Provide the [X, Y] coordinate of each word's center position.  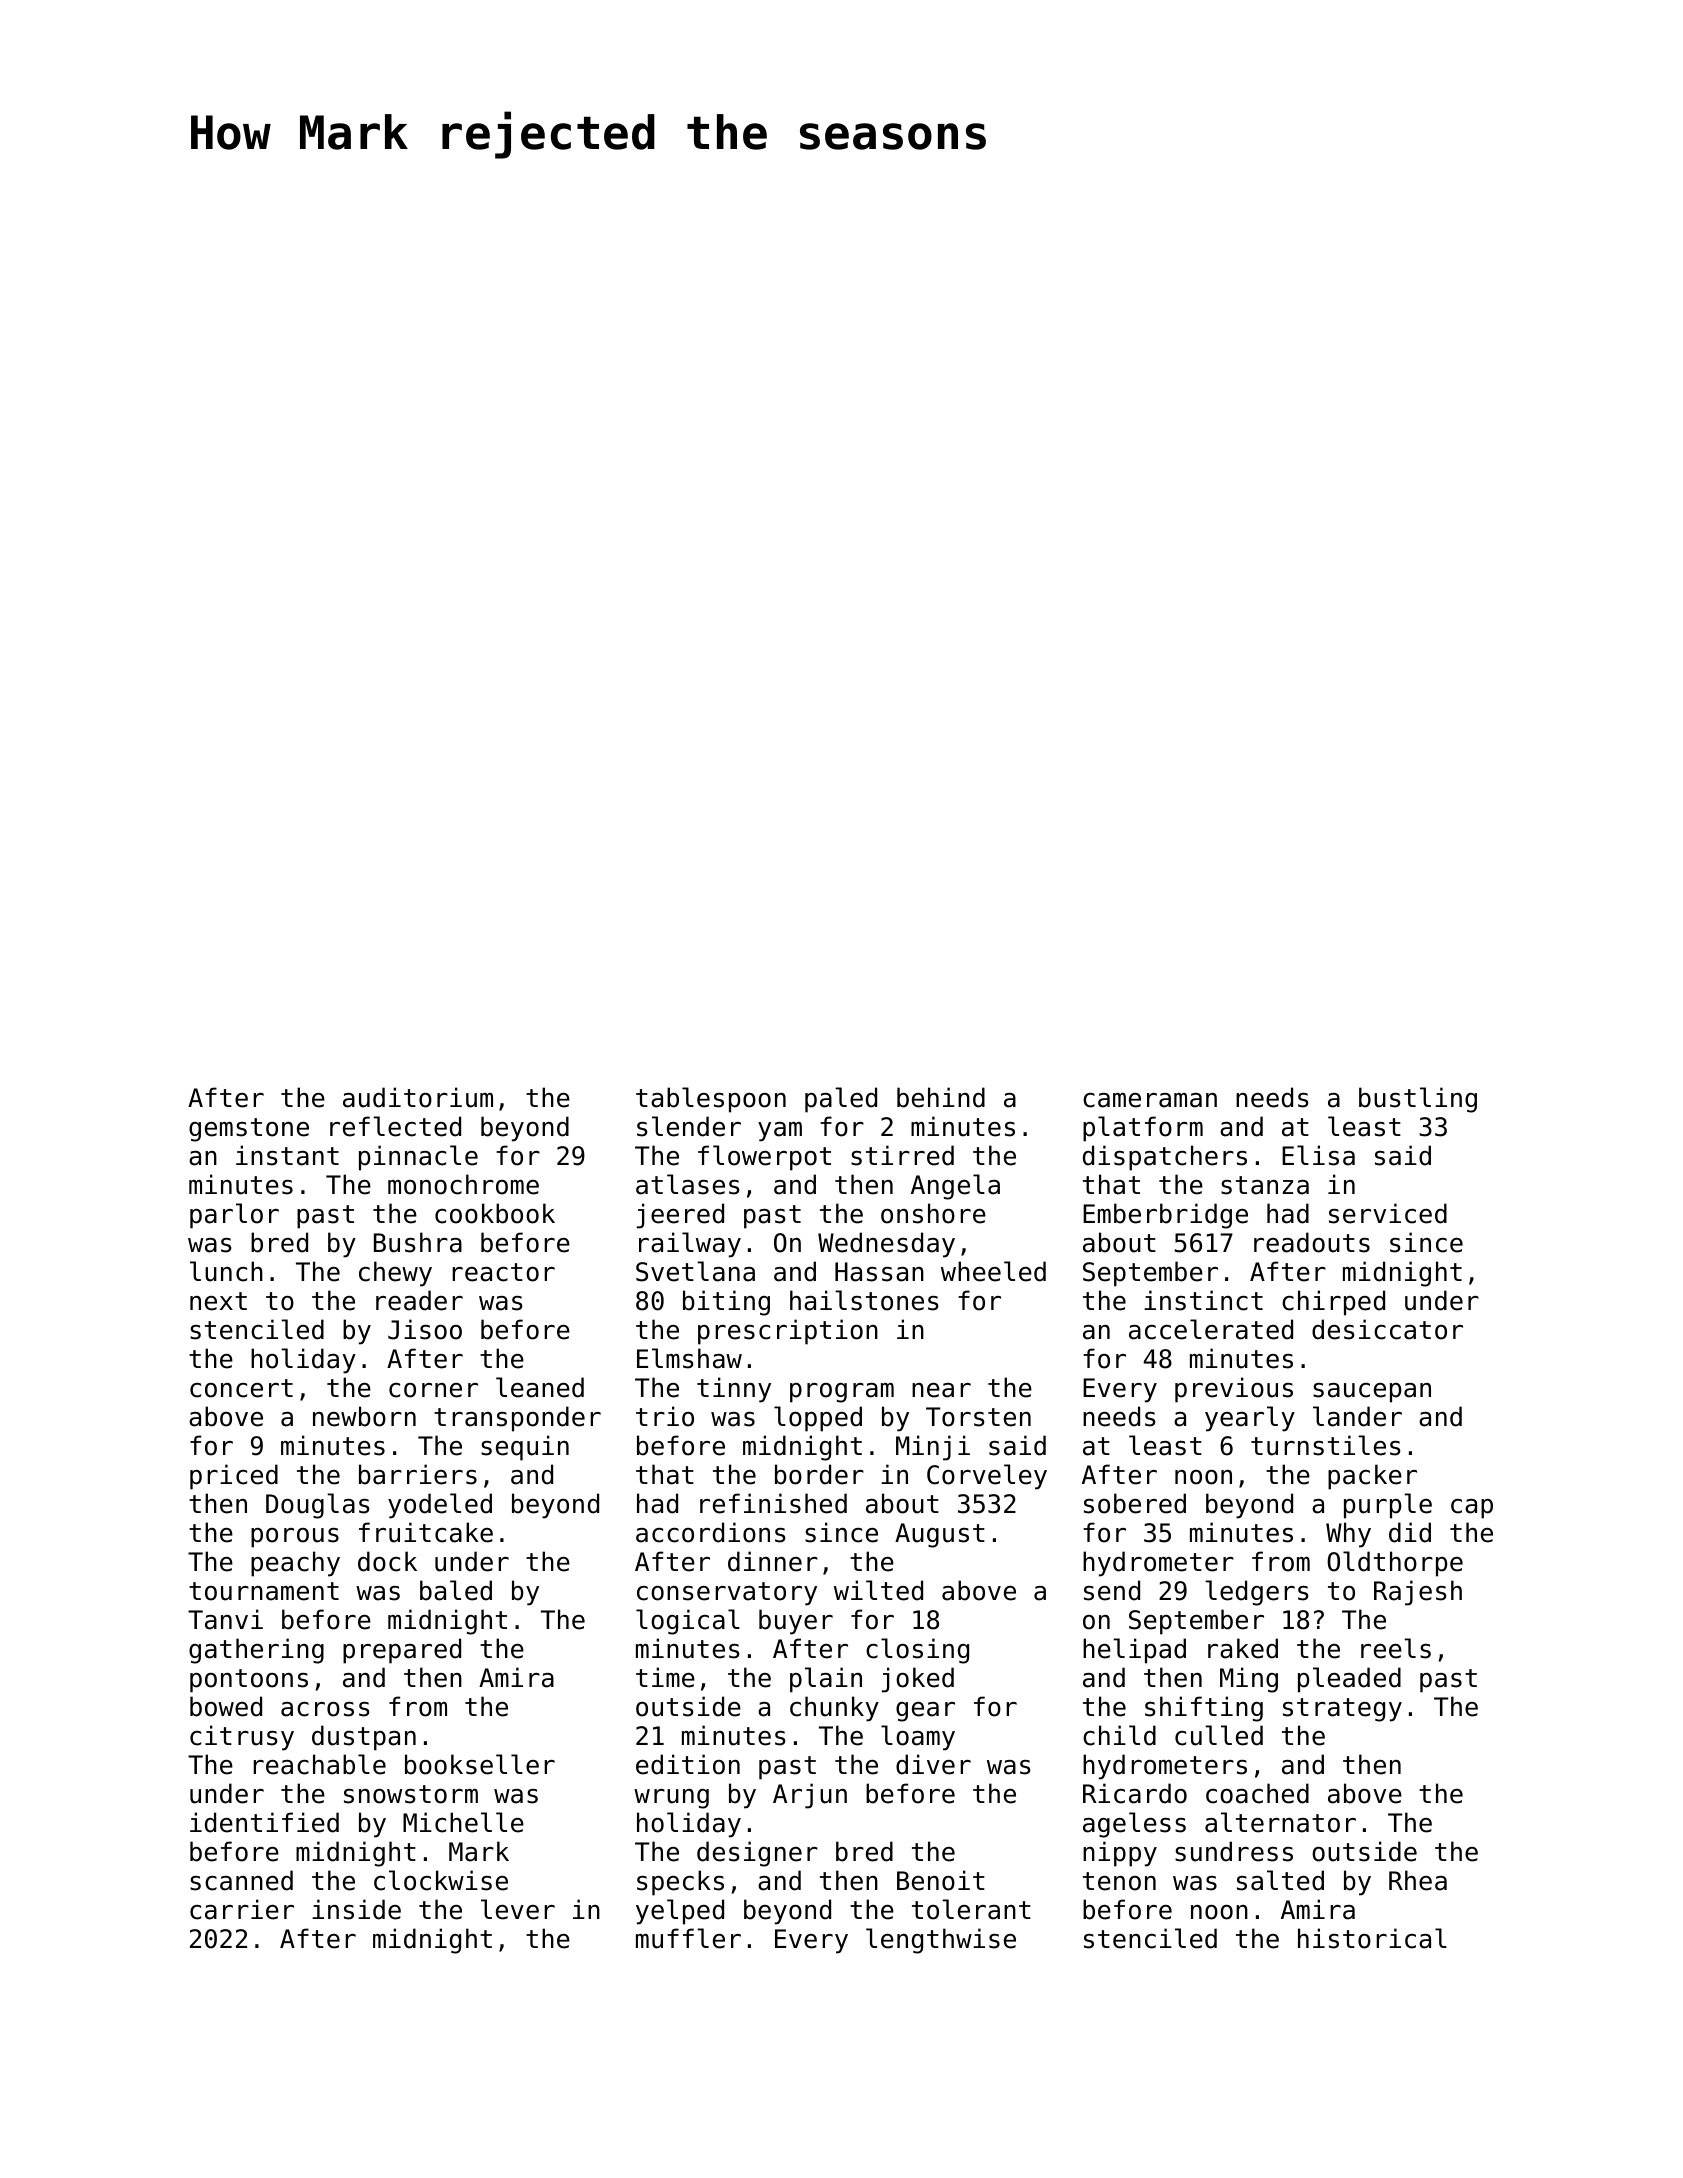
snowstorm [411, 1794]
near [941, 1390]
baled [456, 1590]
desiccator [1387, 1329]
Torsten [978, 1417]
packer [1372, 1477]
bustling [1418, 1100]
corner [433, 1390]
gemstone [249, 1130]
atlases [687, 1184]
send [1112, 1590]
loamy [918, 1738]
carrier [242, 1909]
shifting [1204, 1709]
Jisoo [425, 1329]
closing [917, 1651]
